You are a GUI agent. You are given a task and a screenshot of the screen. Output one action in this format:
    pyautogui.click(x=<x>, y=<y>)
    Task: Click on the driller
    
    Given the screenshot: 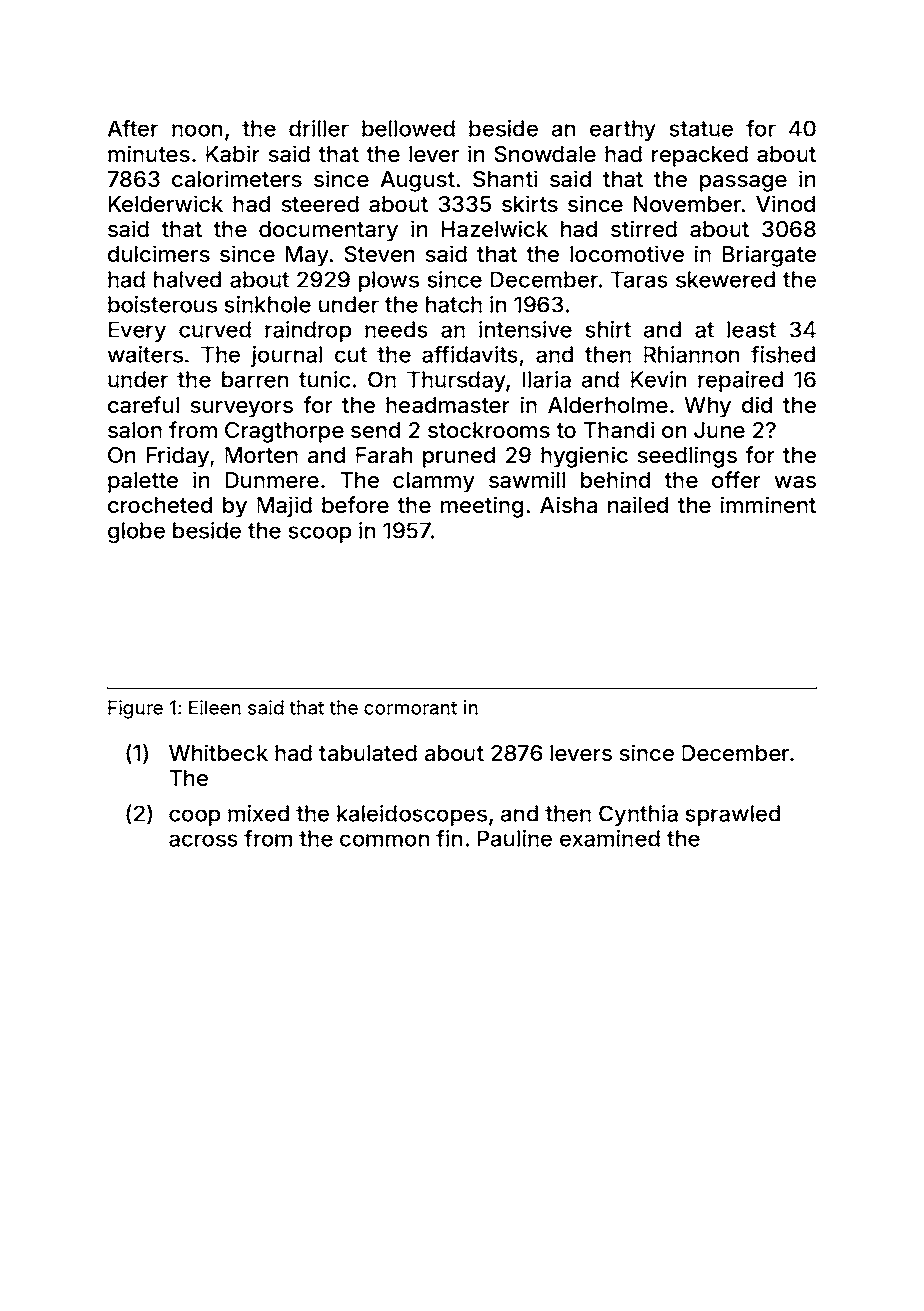 What is the action you would take?
    pyautogui.click(x=319, y=128)
